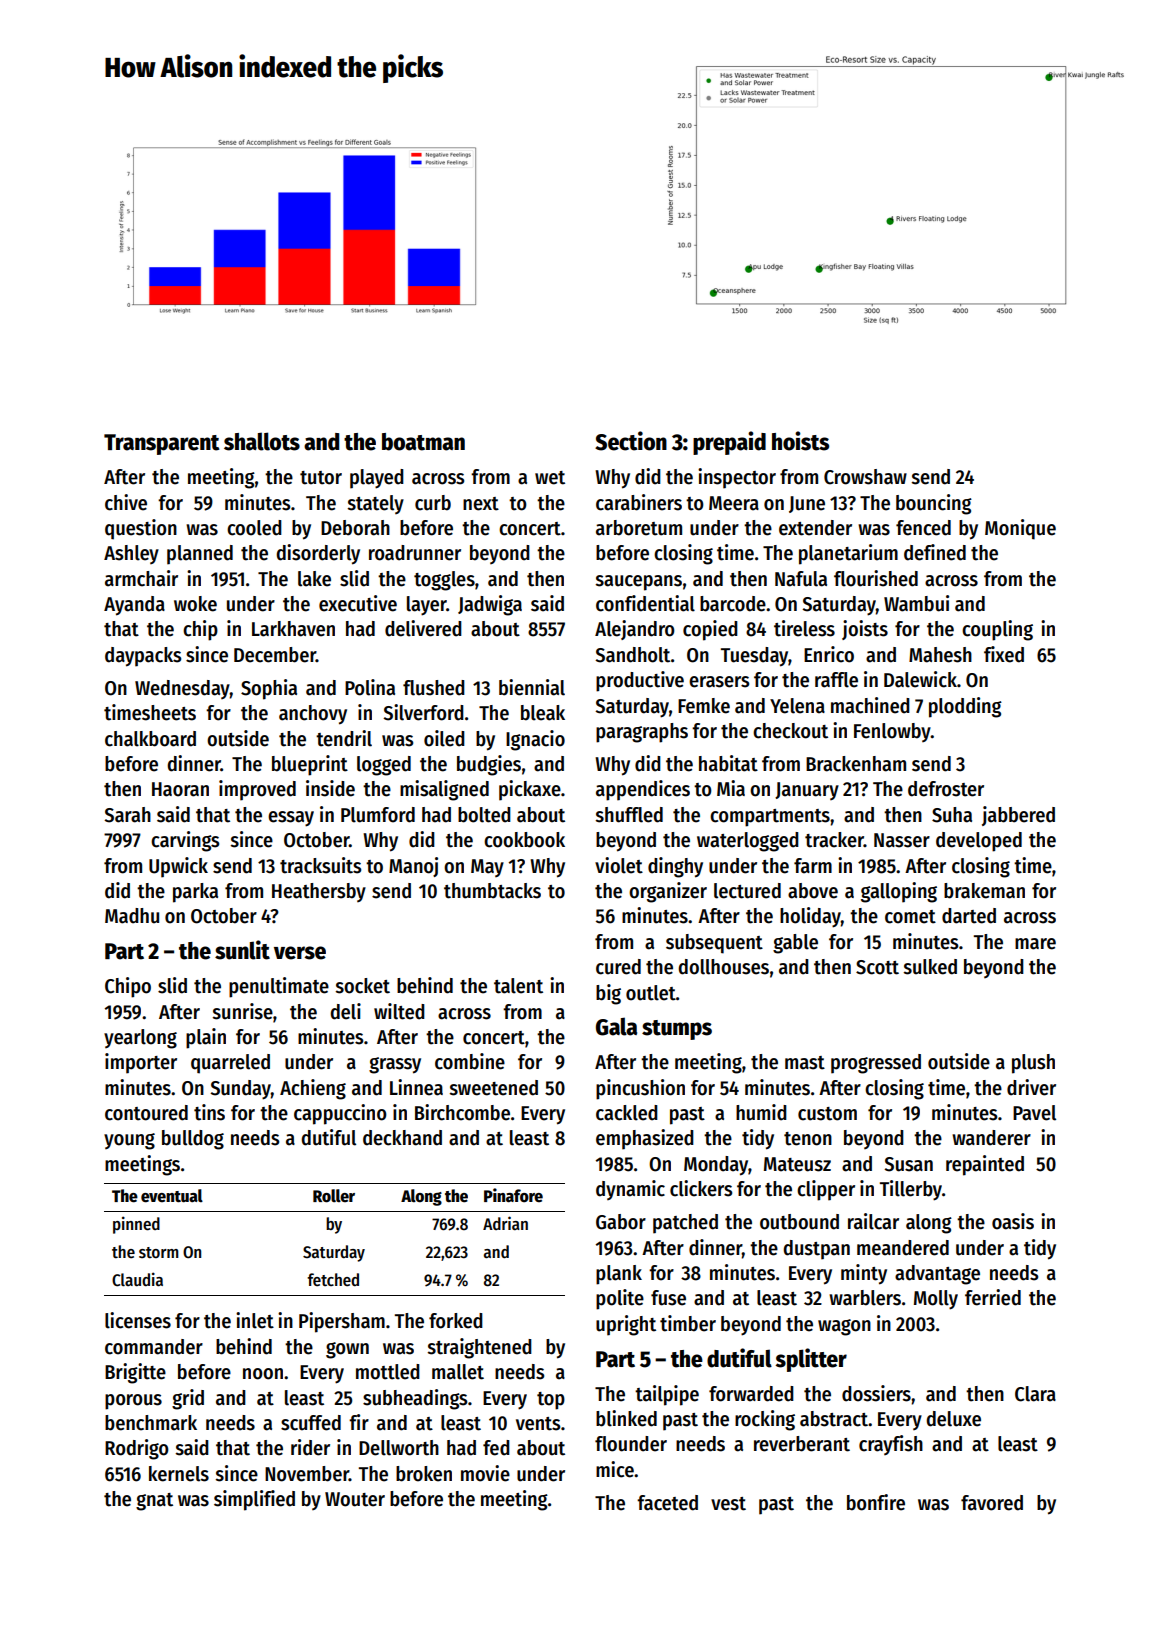  Describe the element at coordinates (827, 1114) in the screenshot. I see `custom` at that location.
